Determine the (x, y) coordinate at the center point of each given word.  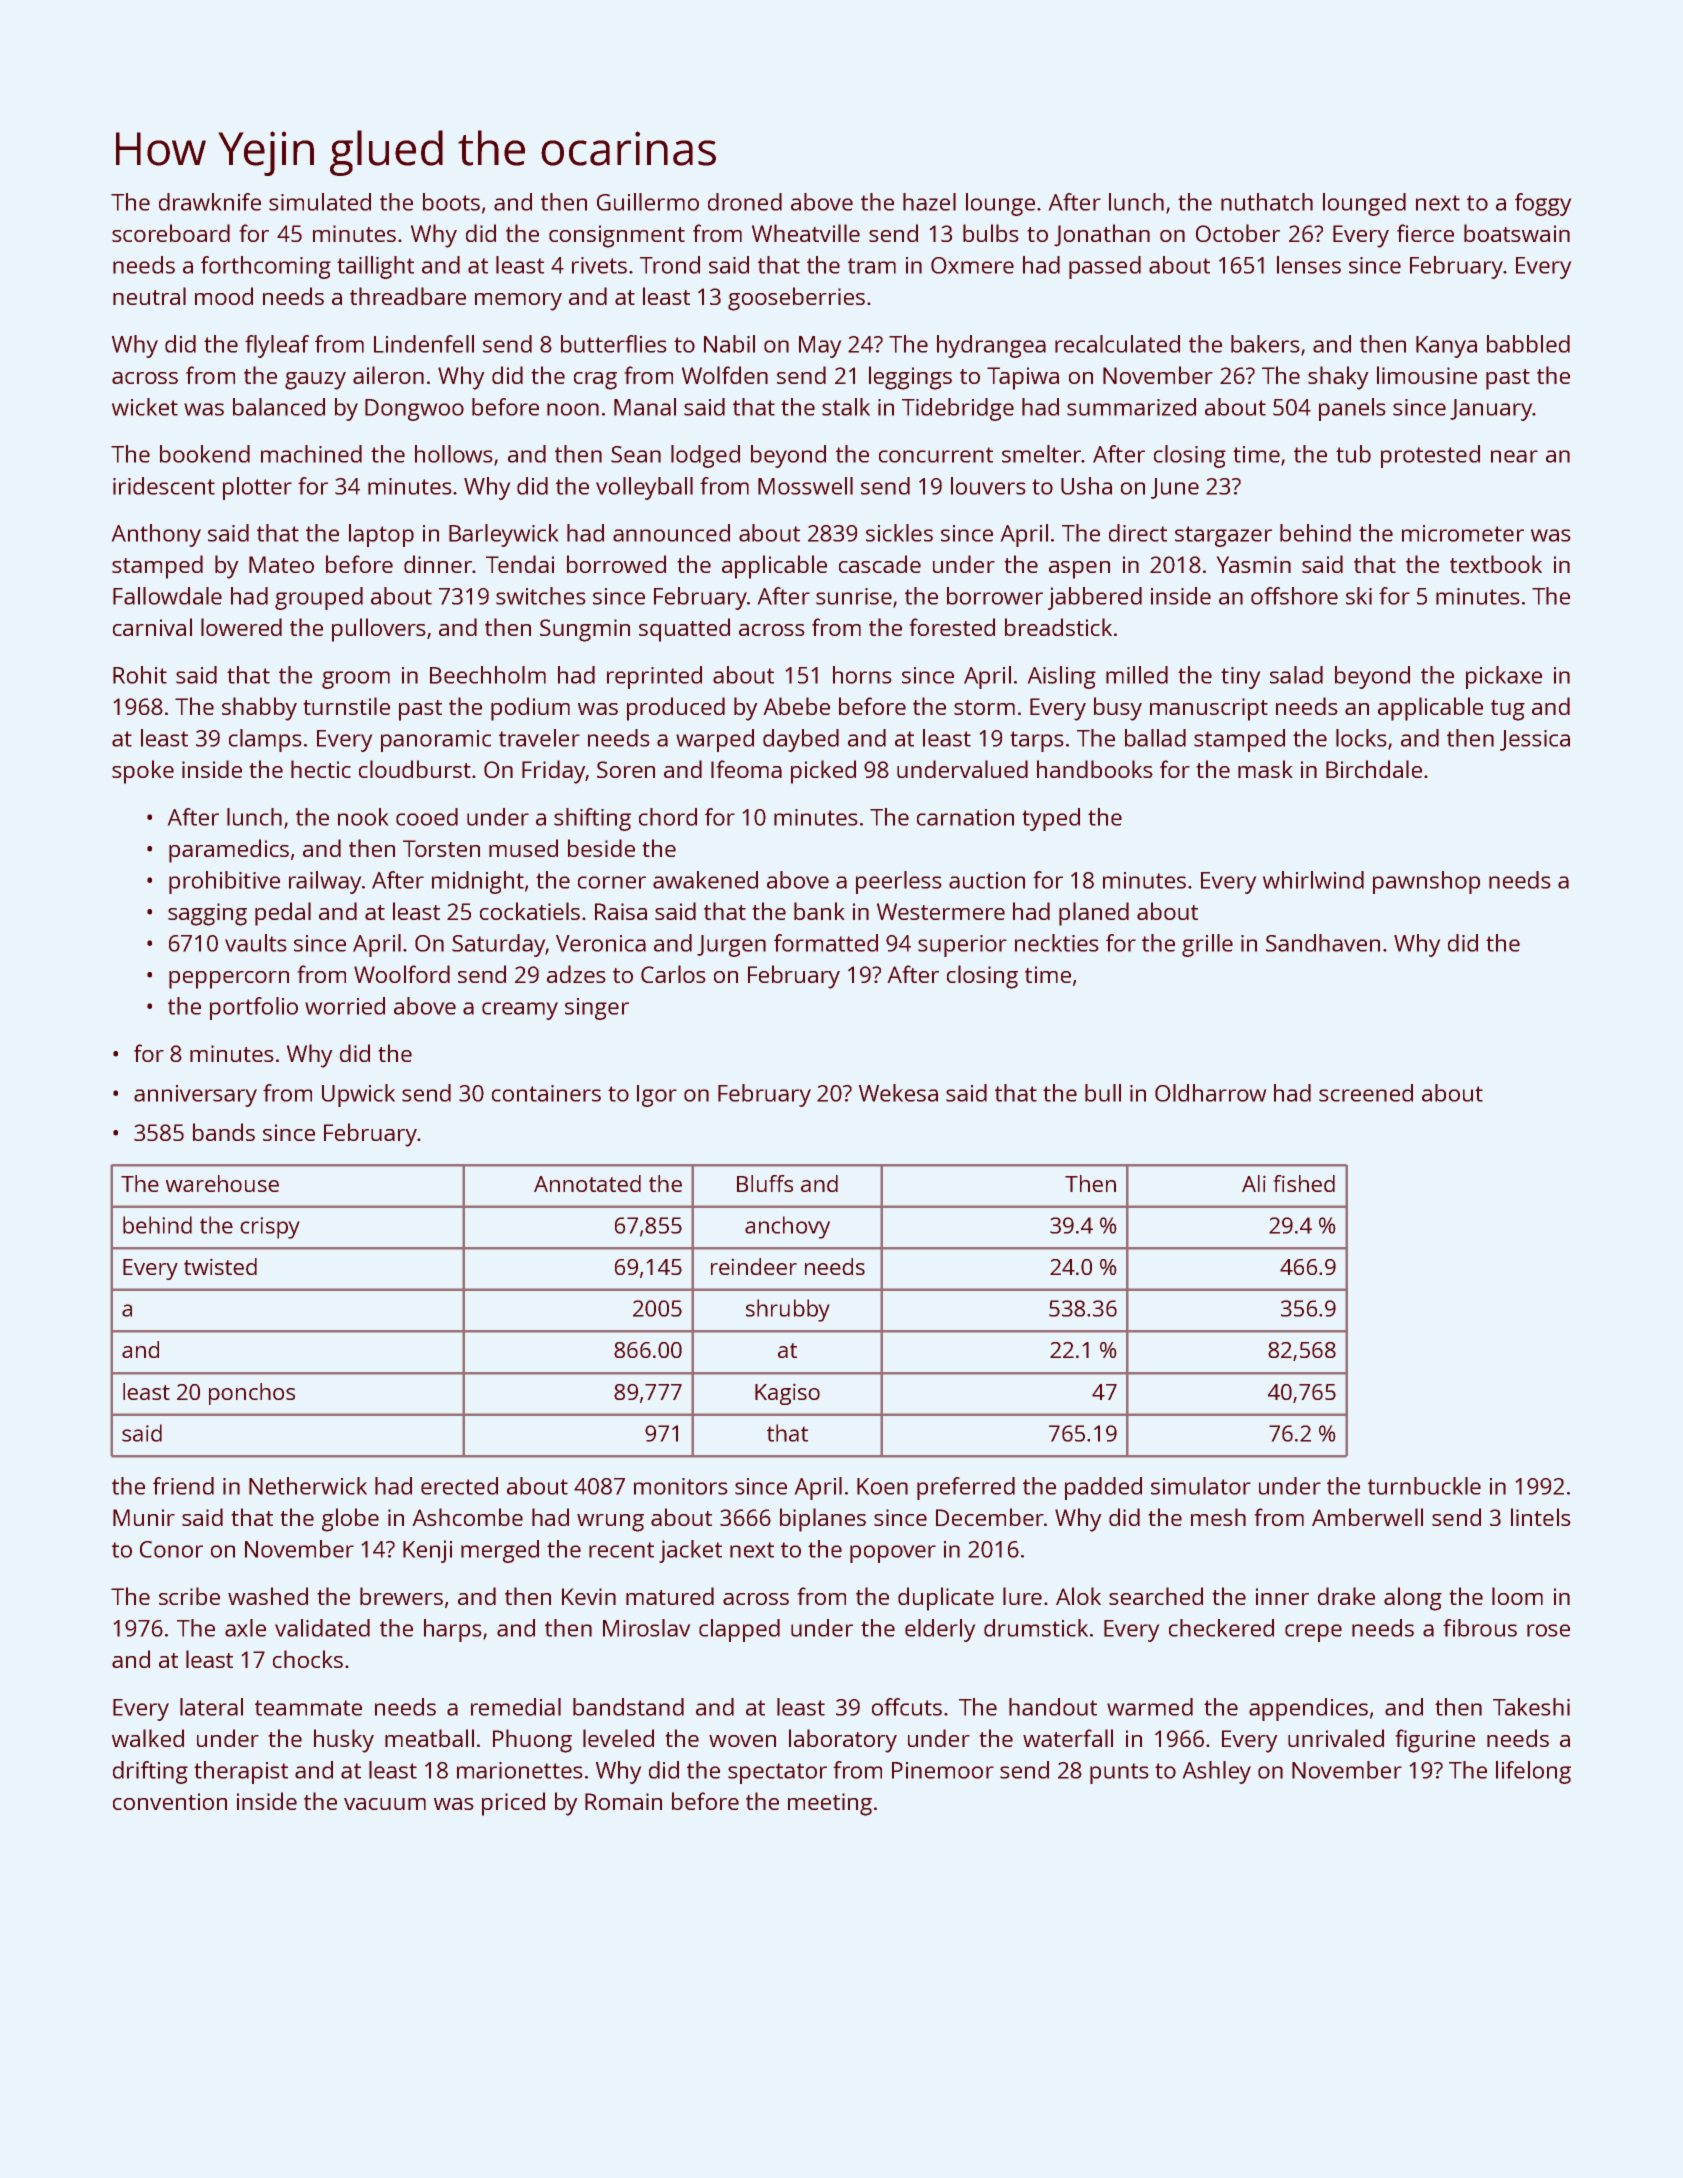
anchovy (787, 1227)
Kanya (1446, 347)
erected (459, 1486)
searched (1156, 1596)
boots (451, 202)
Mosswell (805, 486)
